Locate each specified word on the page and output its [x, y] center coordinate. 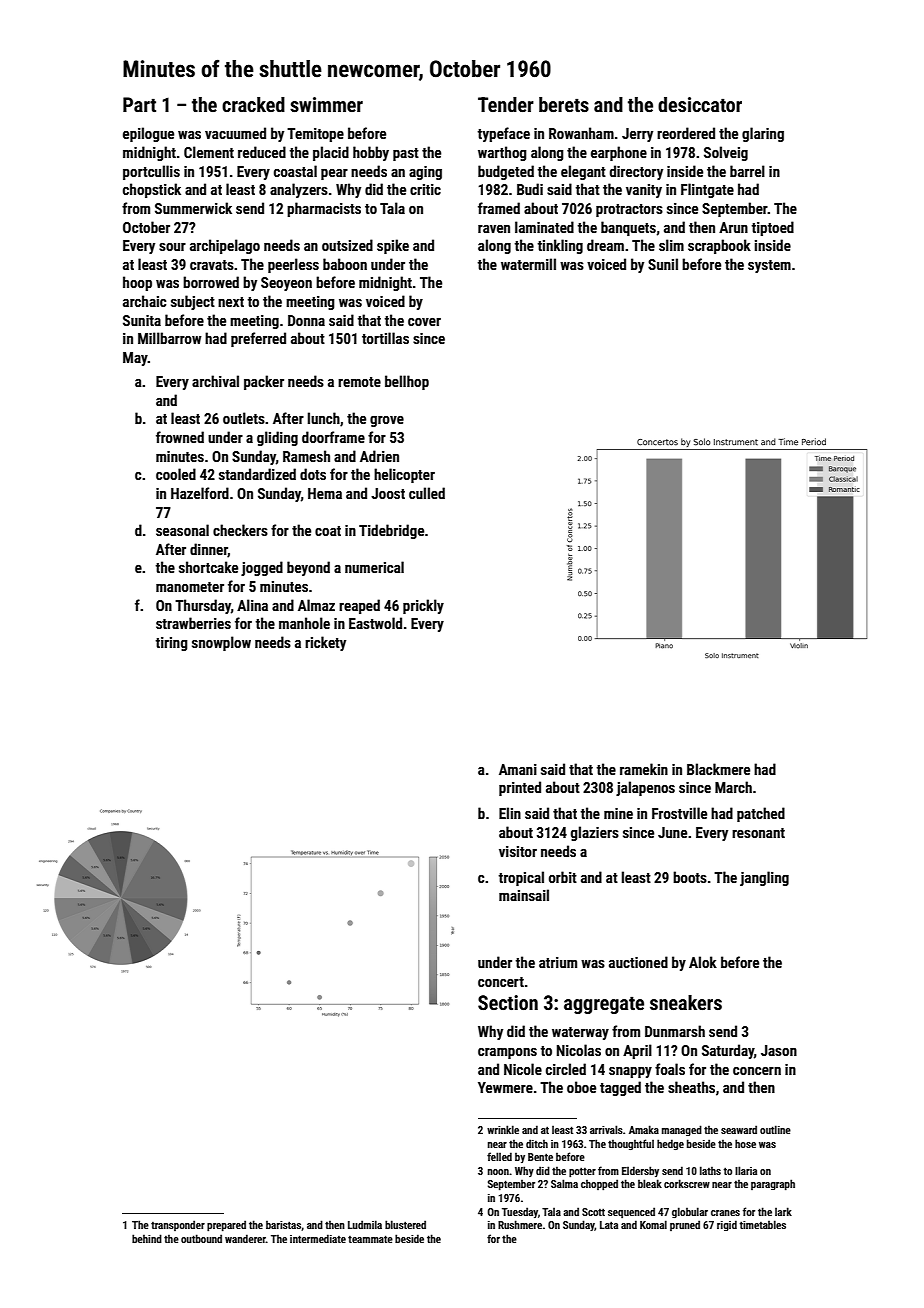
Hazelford [200, 493]
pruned [685, 1225]
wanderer [245, 1238]
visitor [518, 851]
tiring [171, 644]
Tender [506, 104]
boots [690, 877]
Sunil [663, 264]
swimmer [326, 104]
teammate [370, 1239]
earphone [619, 153]
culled [427, 493]
